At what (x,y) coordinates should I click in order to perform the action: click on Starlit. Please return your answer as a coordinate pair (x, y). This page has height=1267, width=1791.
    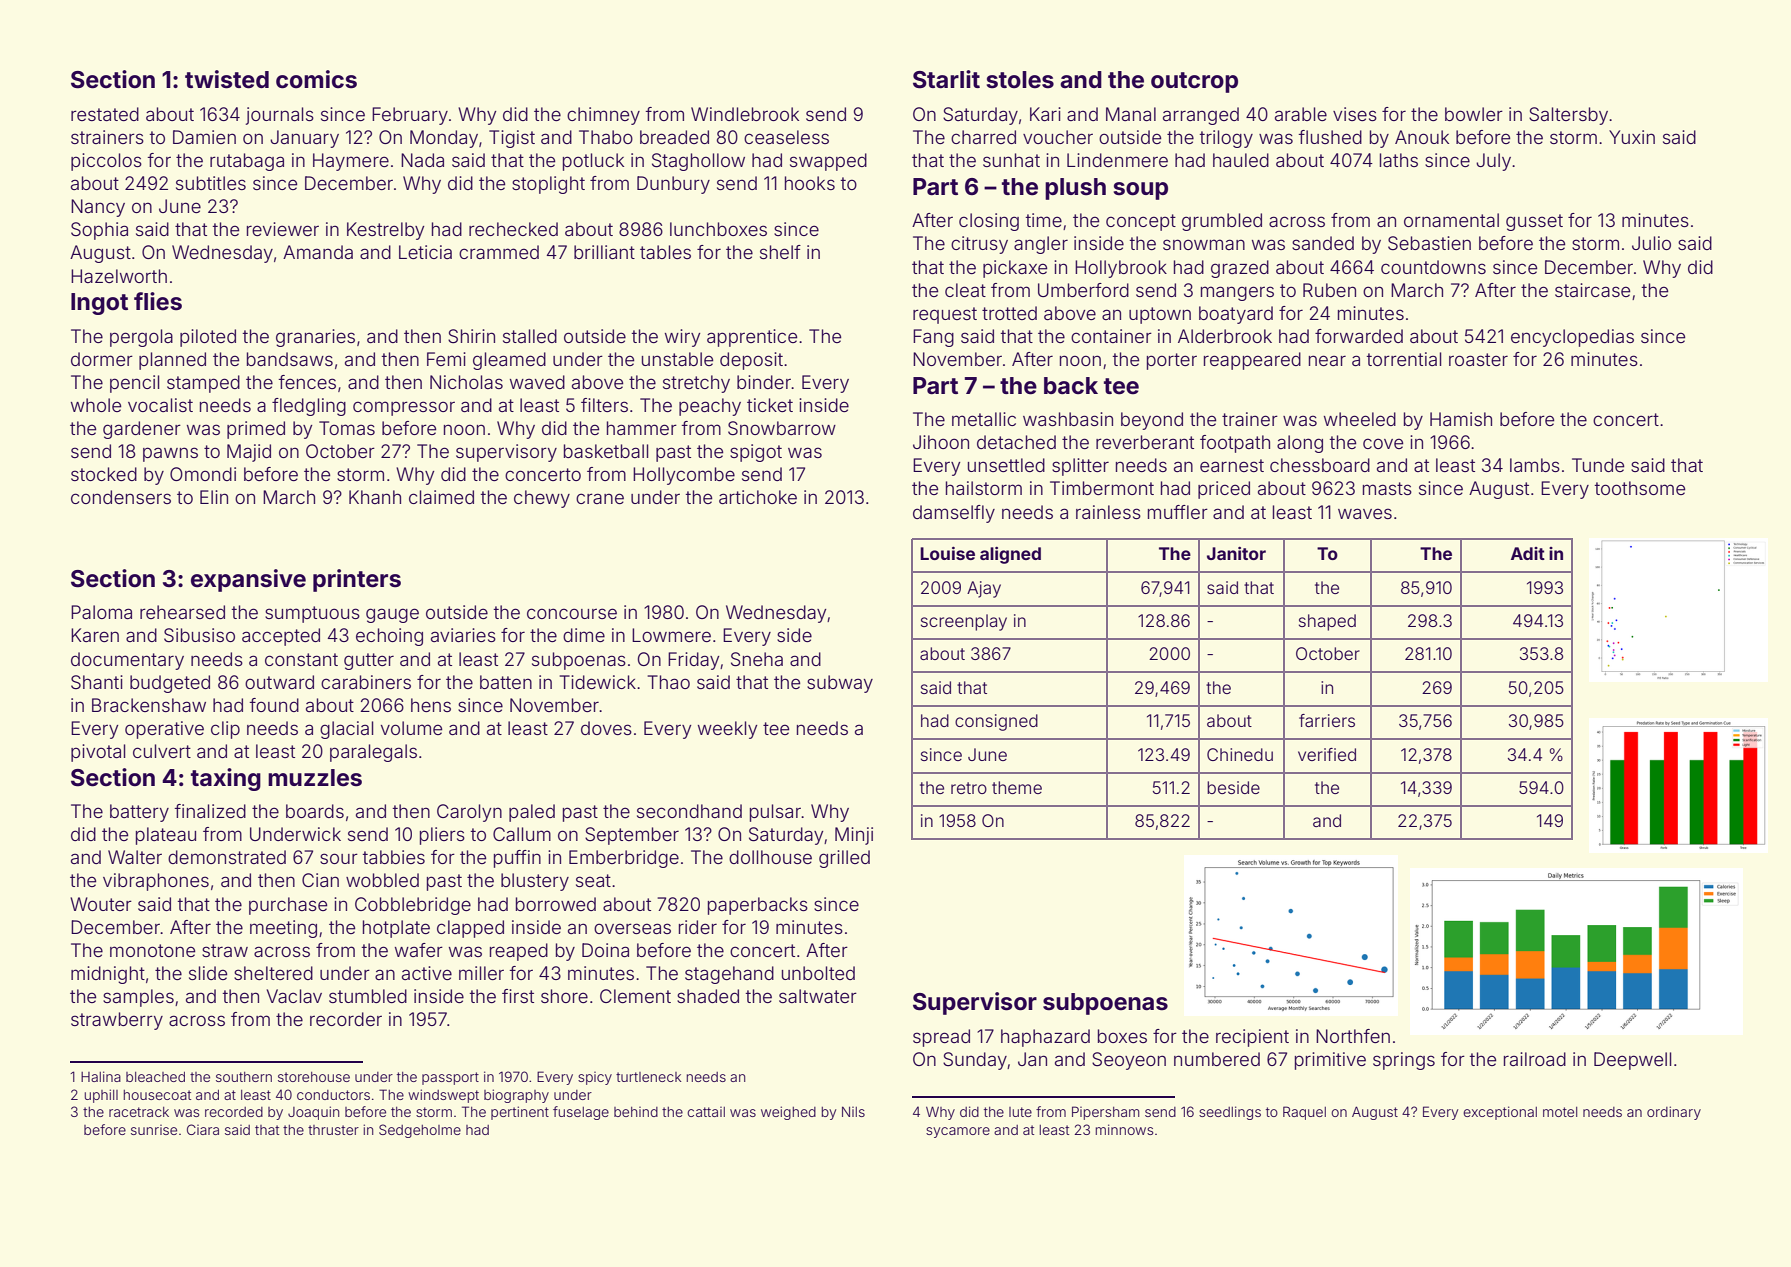
    Looking at the image, I should click on (946, 79).
